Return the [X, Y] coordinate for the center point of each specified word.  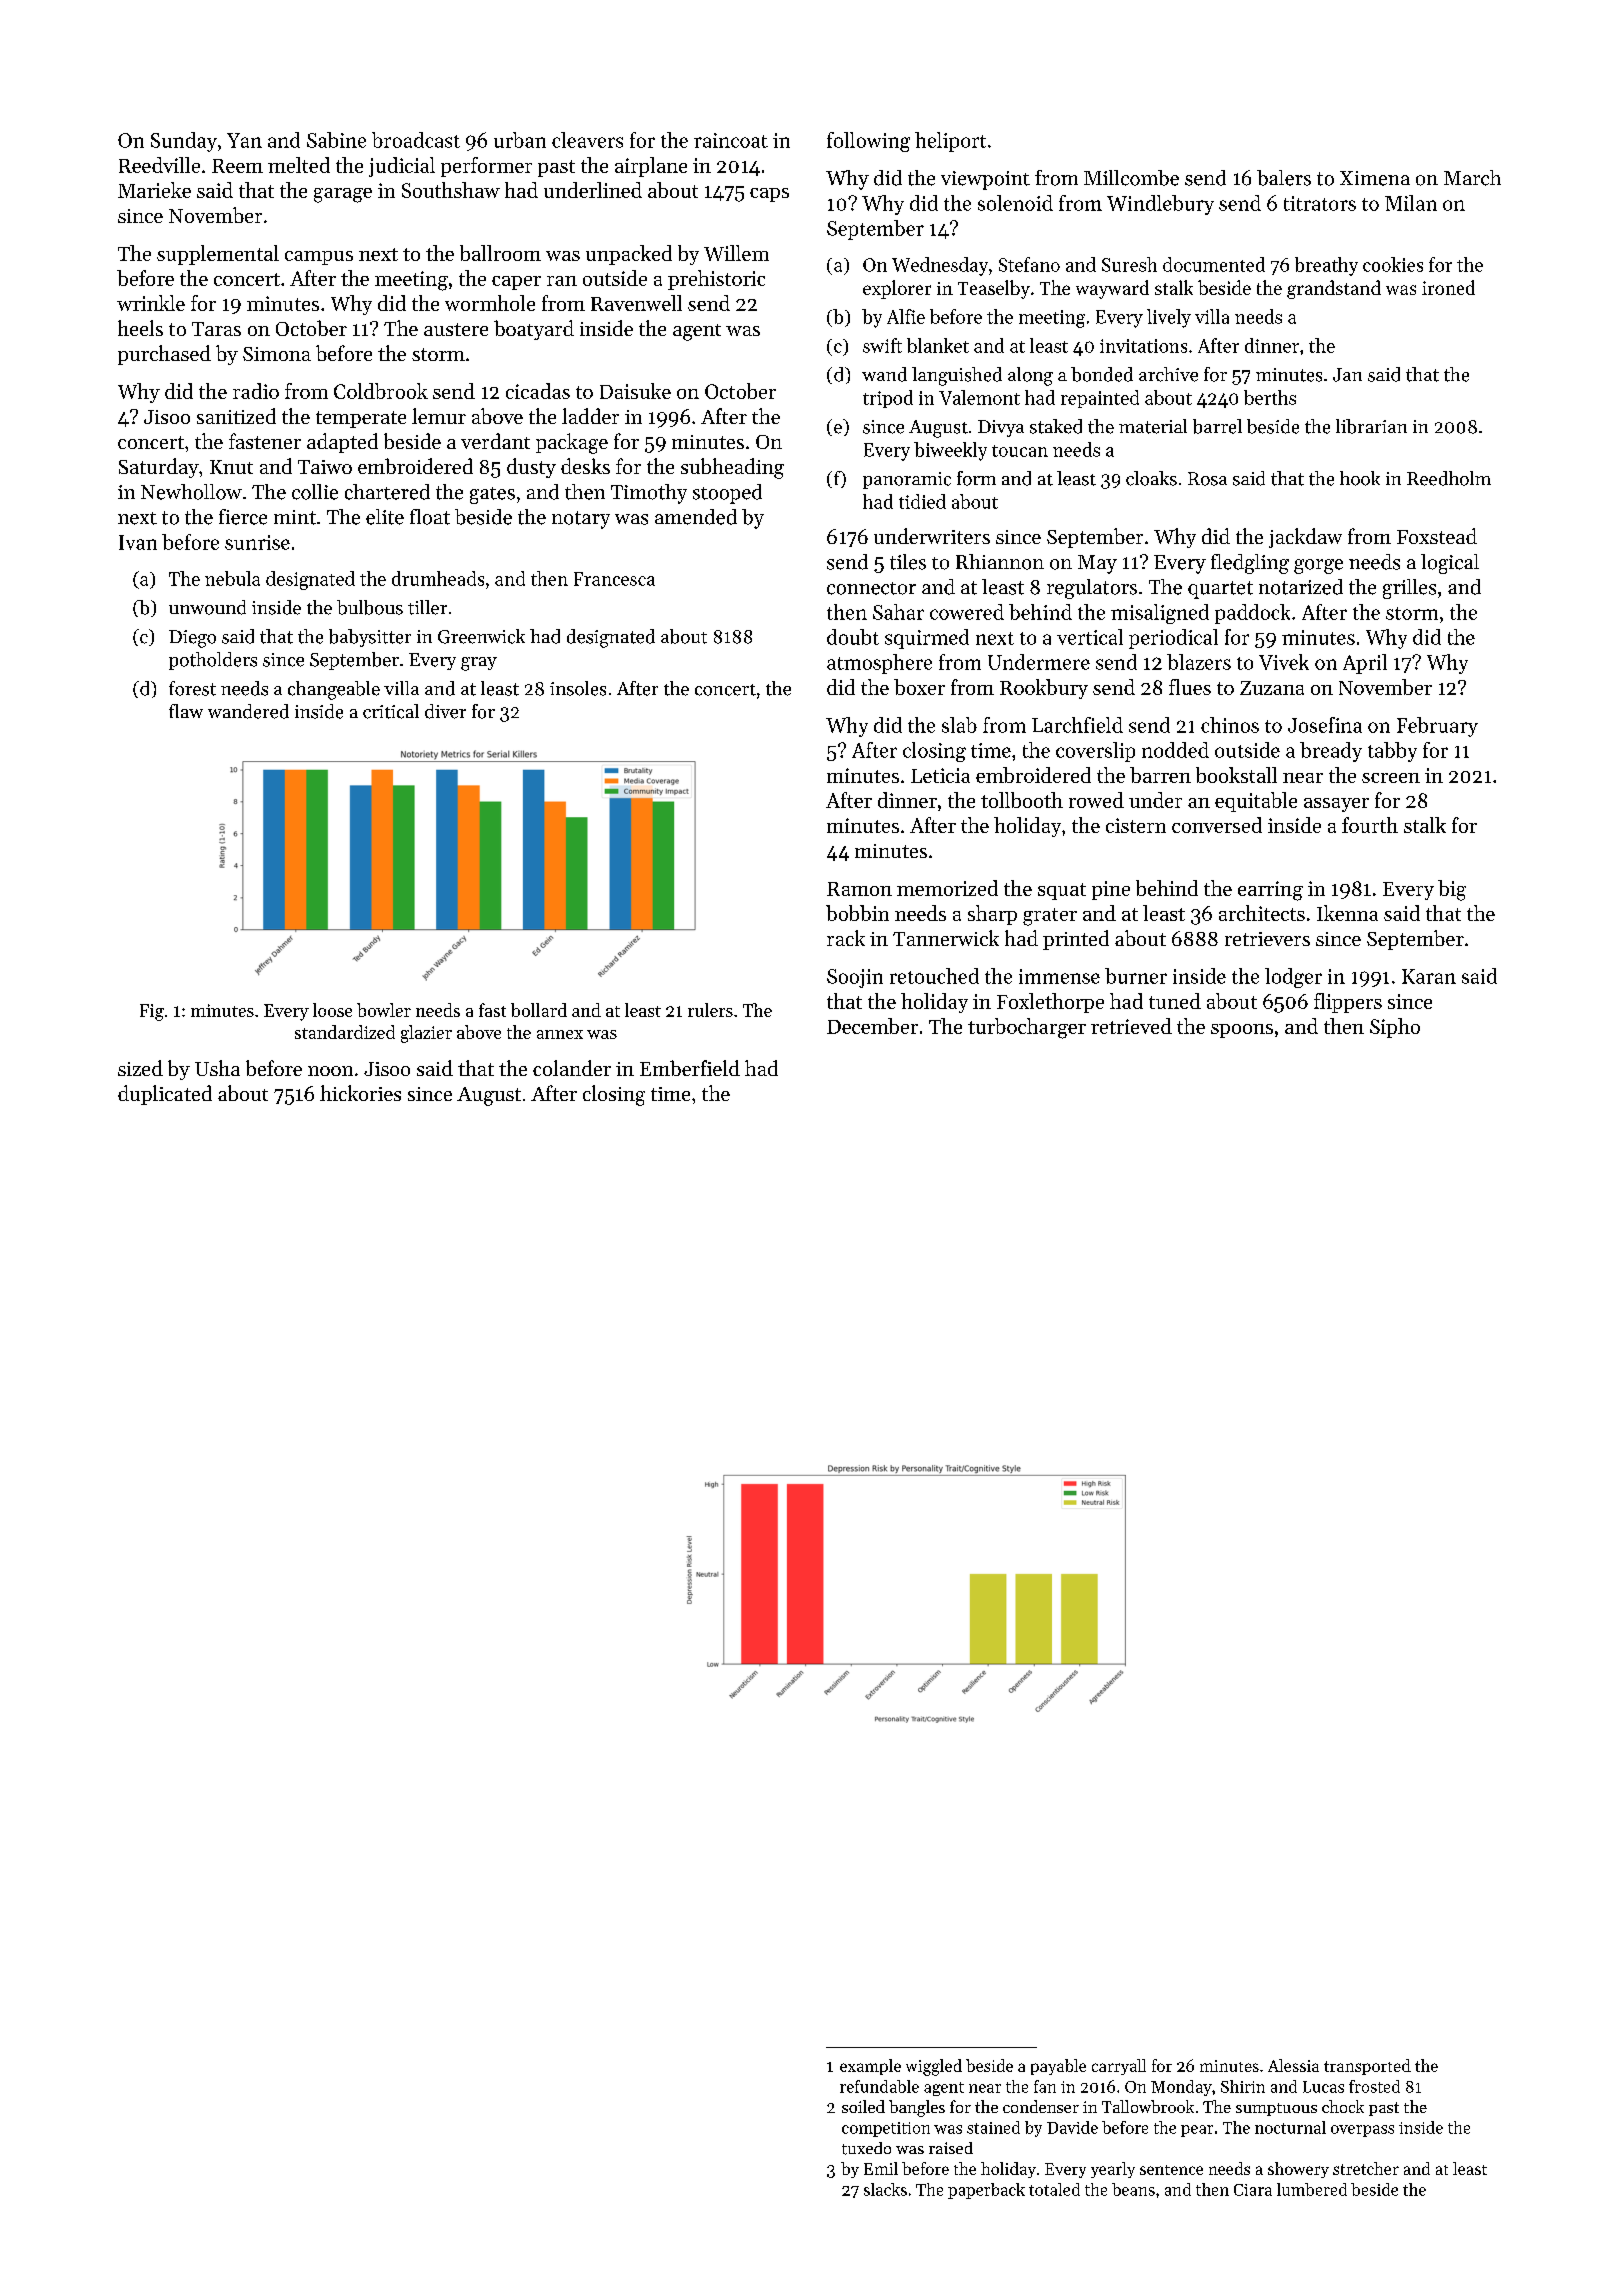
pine [1111, 890]
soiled [863, 2106]
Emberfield [690, 1068]
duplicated [165, 1095]
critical [391, 711]
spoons [1242, 1031]
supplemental [218, 255]
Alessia [1293, 2065]
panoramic [907, 480]
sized [140, 1068]
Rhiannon [1000, 562]
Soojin [855, 978]
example [870, 2067]
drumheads [438, 578]
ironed [1448, 287]
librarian [1371, 426]
